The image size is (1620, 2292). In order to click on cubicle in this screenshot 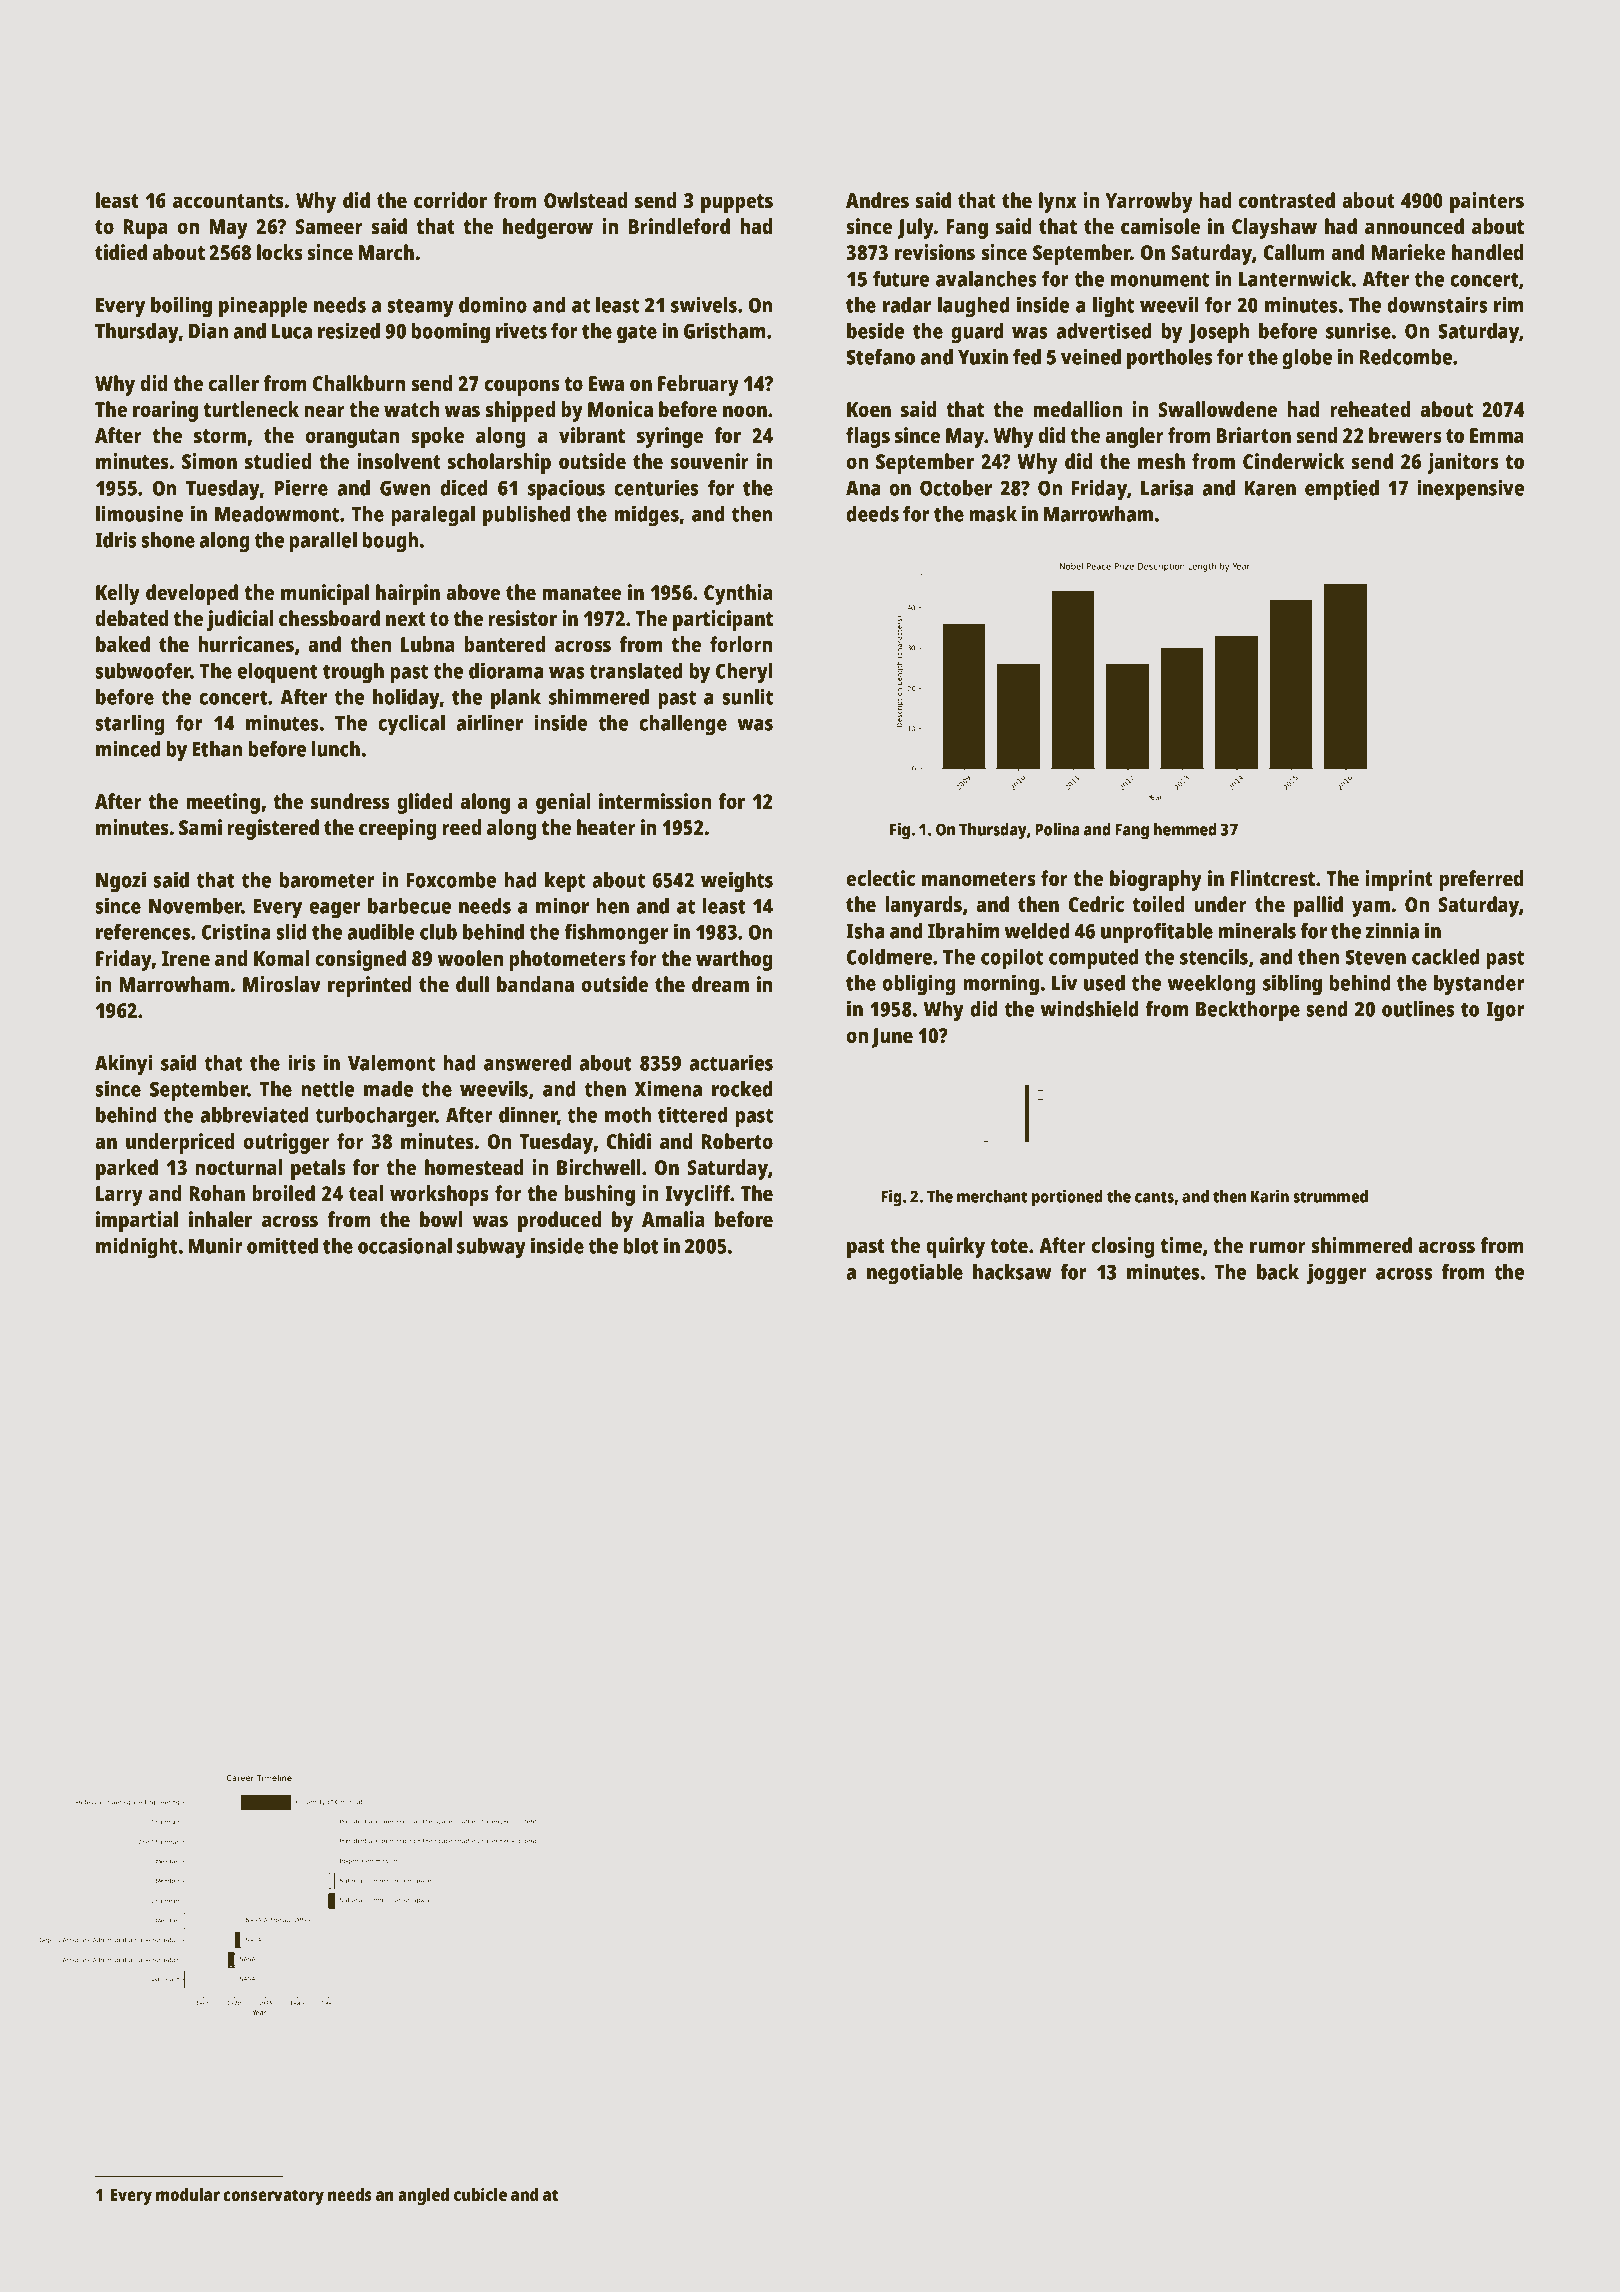, I will do `click(480, 2194)`.
